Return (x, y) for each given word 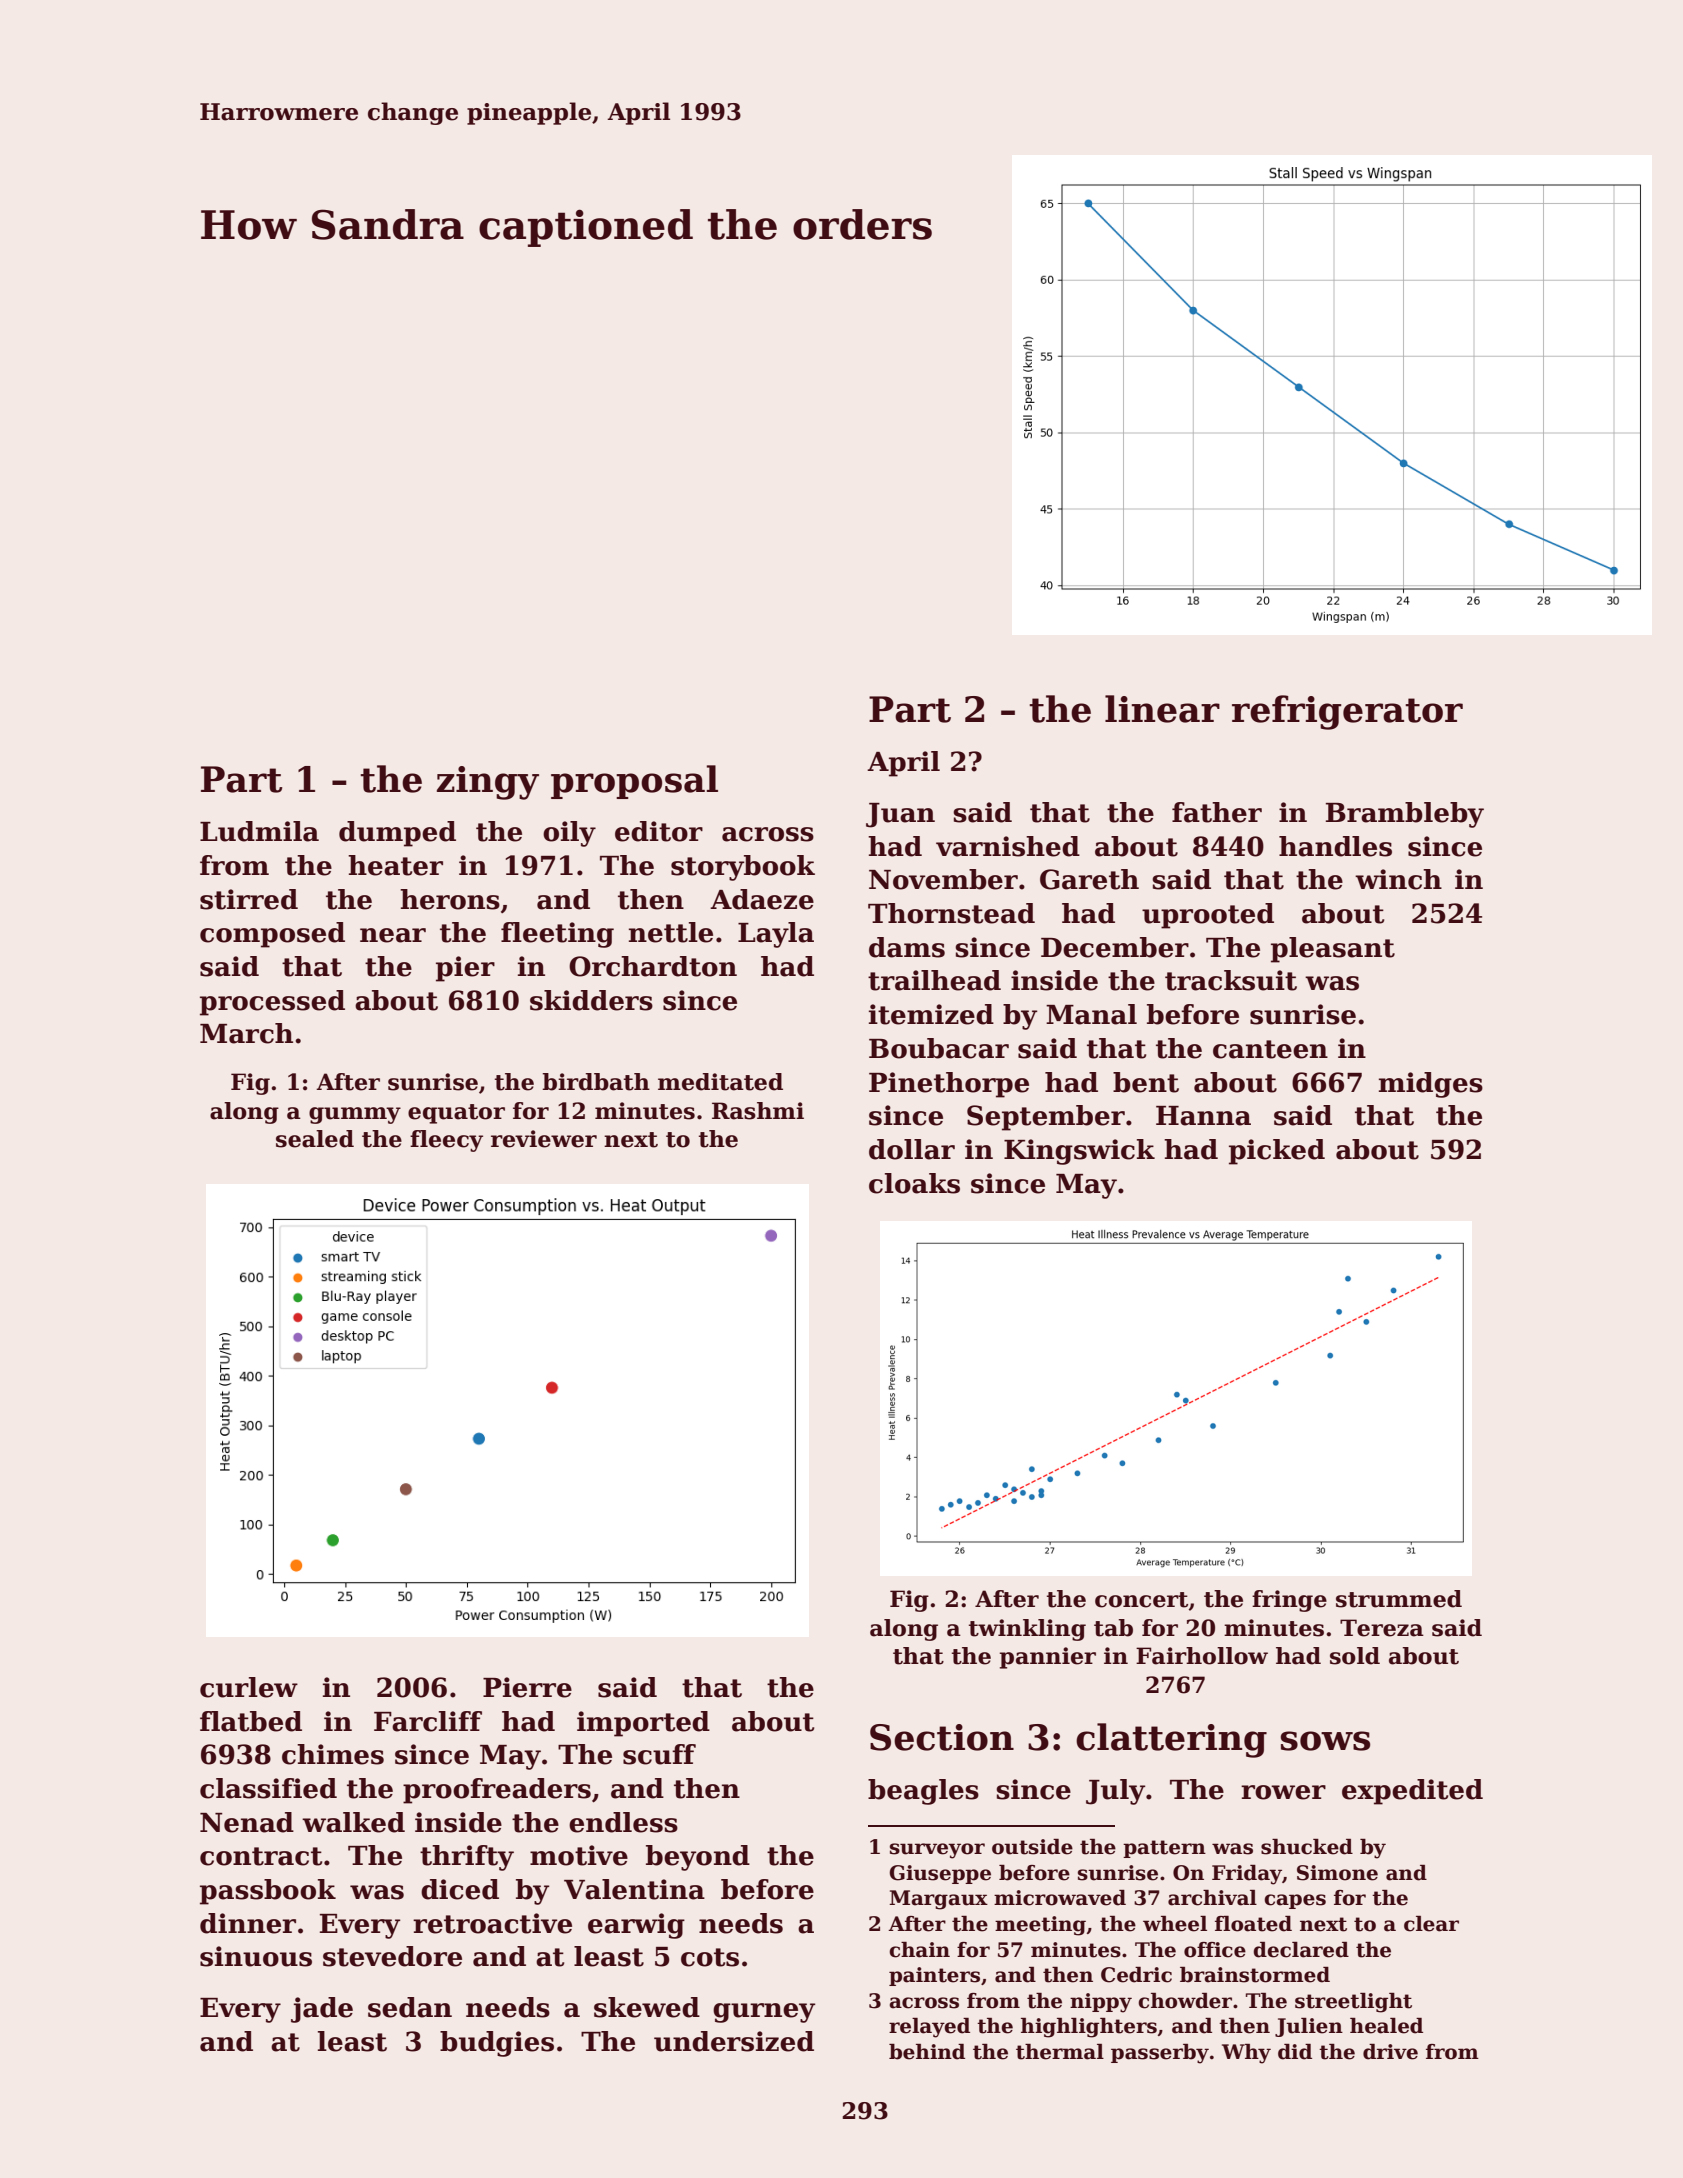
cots (710, 1957)
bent (1146, 1082)
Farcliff (428, 1721)
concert (1141, 1600)
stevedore (392, 1956)
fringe (1289, 1601)
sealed (315, 1139)
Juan (900, 815)
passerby (1160, 2054)
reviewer (544, 1139)
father (1217, 812)
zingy (488, 783)
